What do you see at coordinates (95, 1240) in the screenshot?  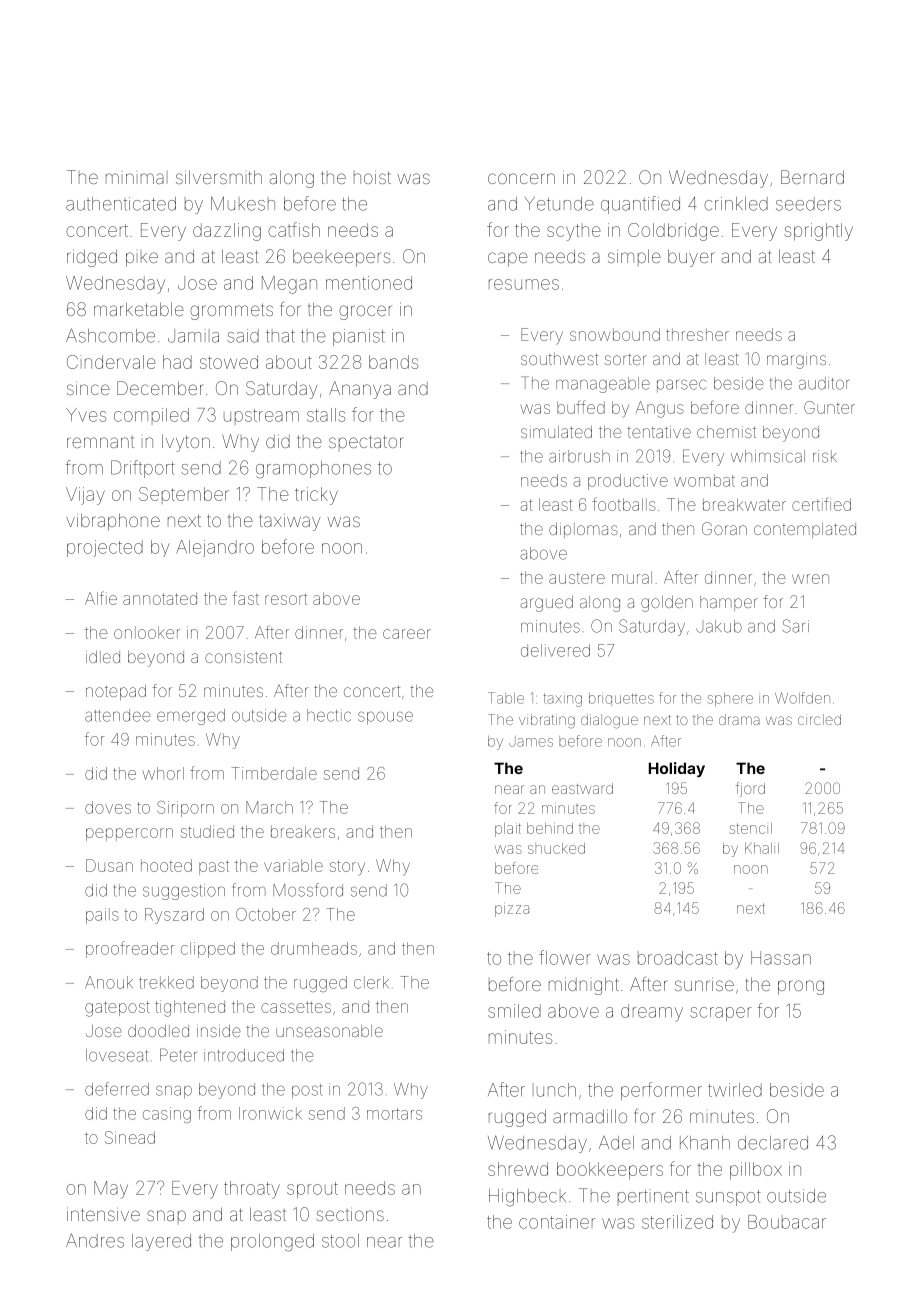 I see `Andres` at bounding box center [95, 1240].
